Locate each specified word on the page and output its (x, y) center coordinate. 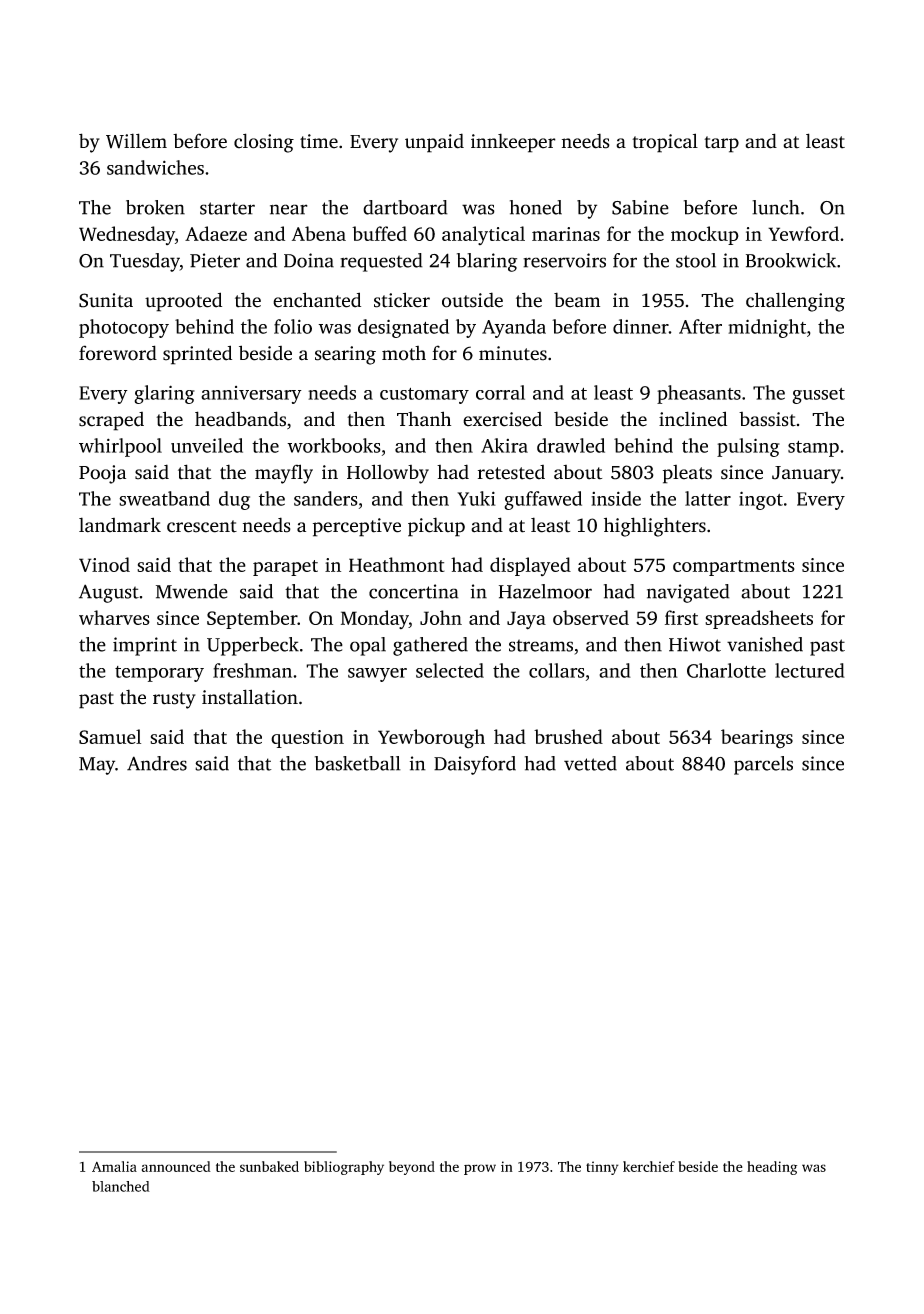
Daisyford (475, 765)
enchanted (317, 300)
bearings (757, 739)
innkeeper (513, 143)
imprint (145, 646)
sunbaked (269, 1166)
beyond (412, 1168)
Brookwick (791, 260)
